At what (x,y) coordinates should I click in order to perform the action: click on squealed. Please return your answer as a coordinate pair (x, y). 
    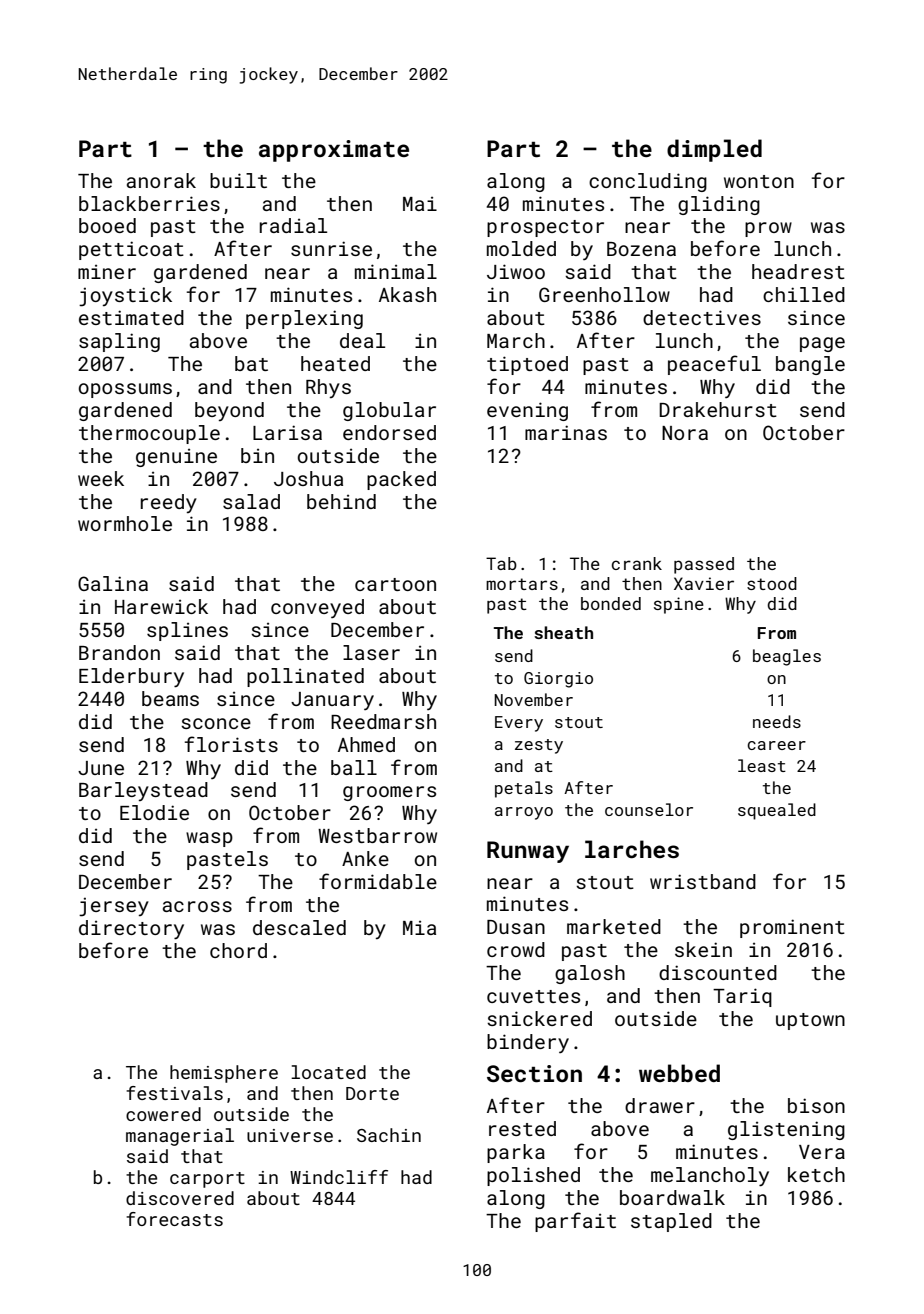
    Looking at the image, I should click on (777, 811).
